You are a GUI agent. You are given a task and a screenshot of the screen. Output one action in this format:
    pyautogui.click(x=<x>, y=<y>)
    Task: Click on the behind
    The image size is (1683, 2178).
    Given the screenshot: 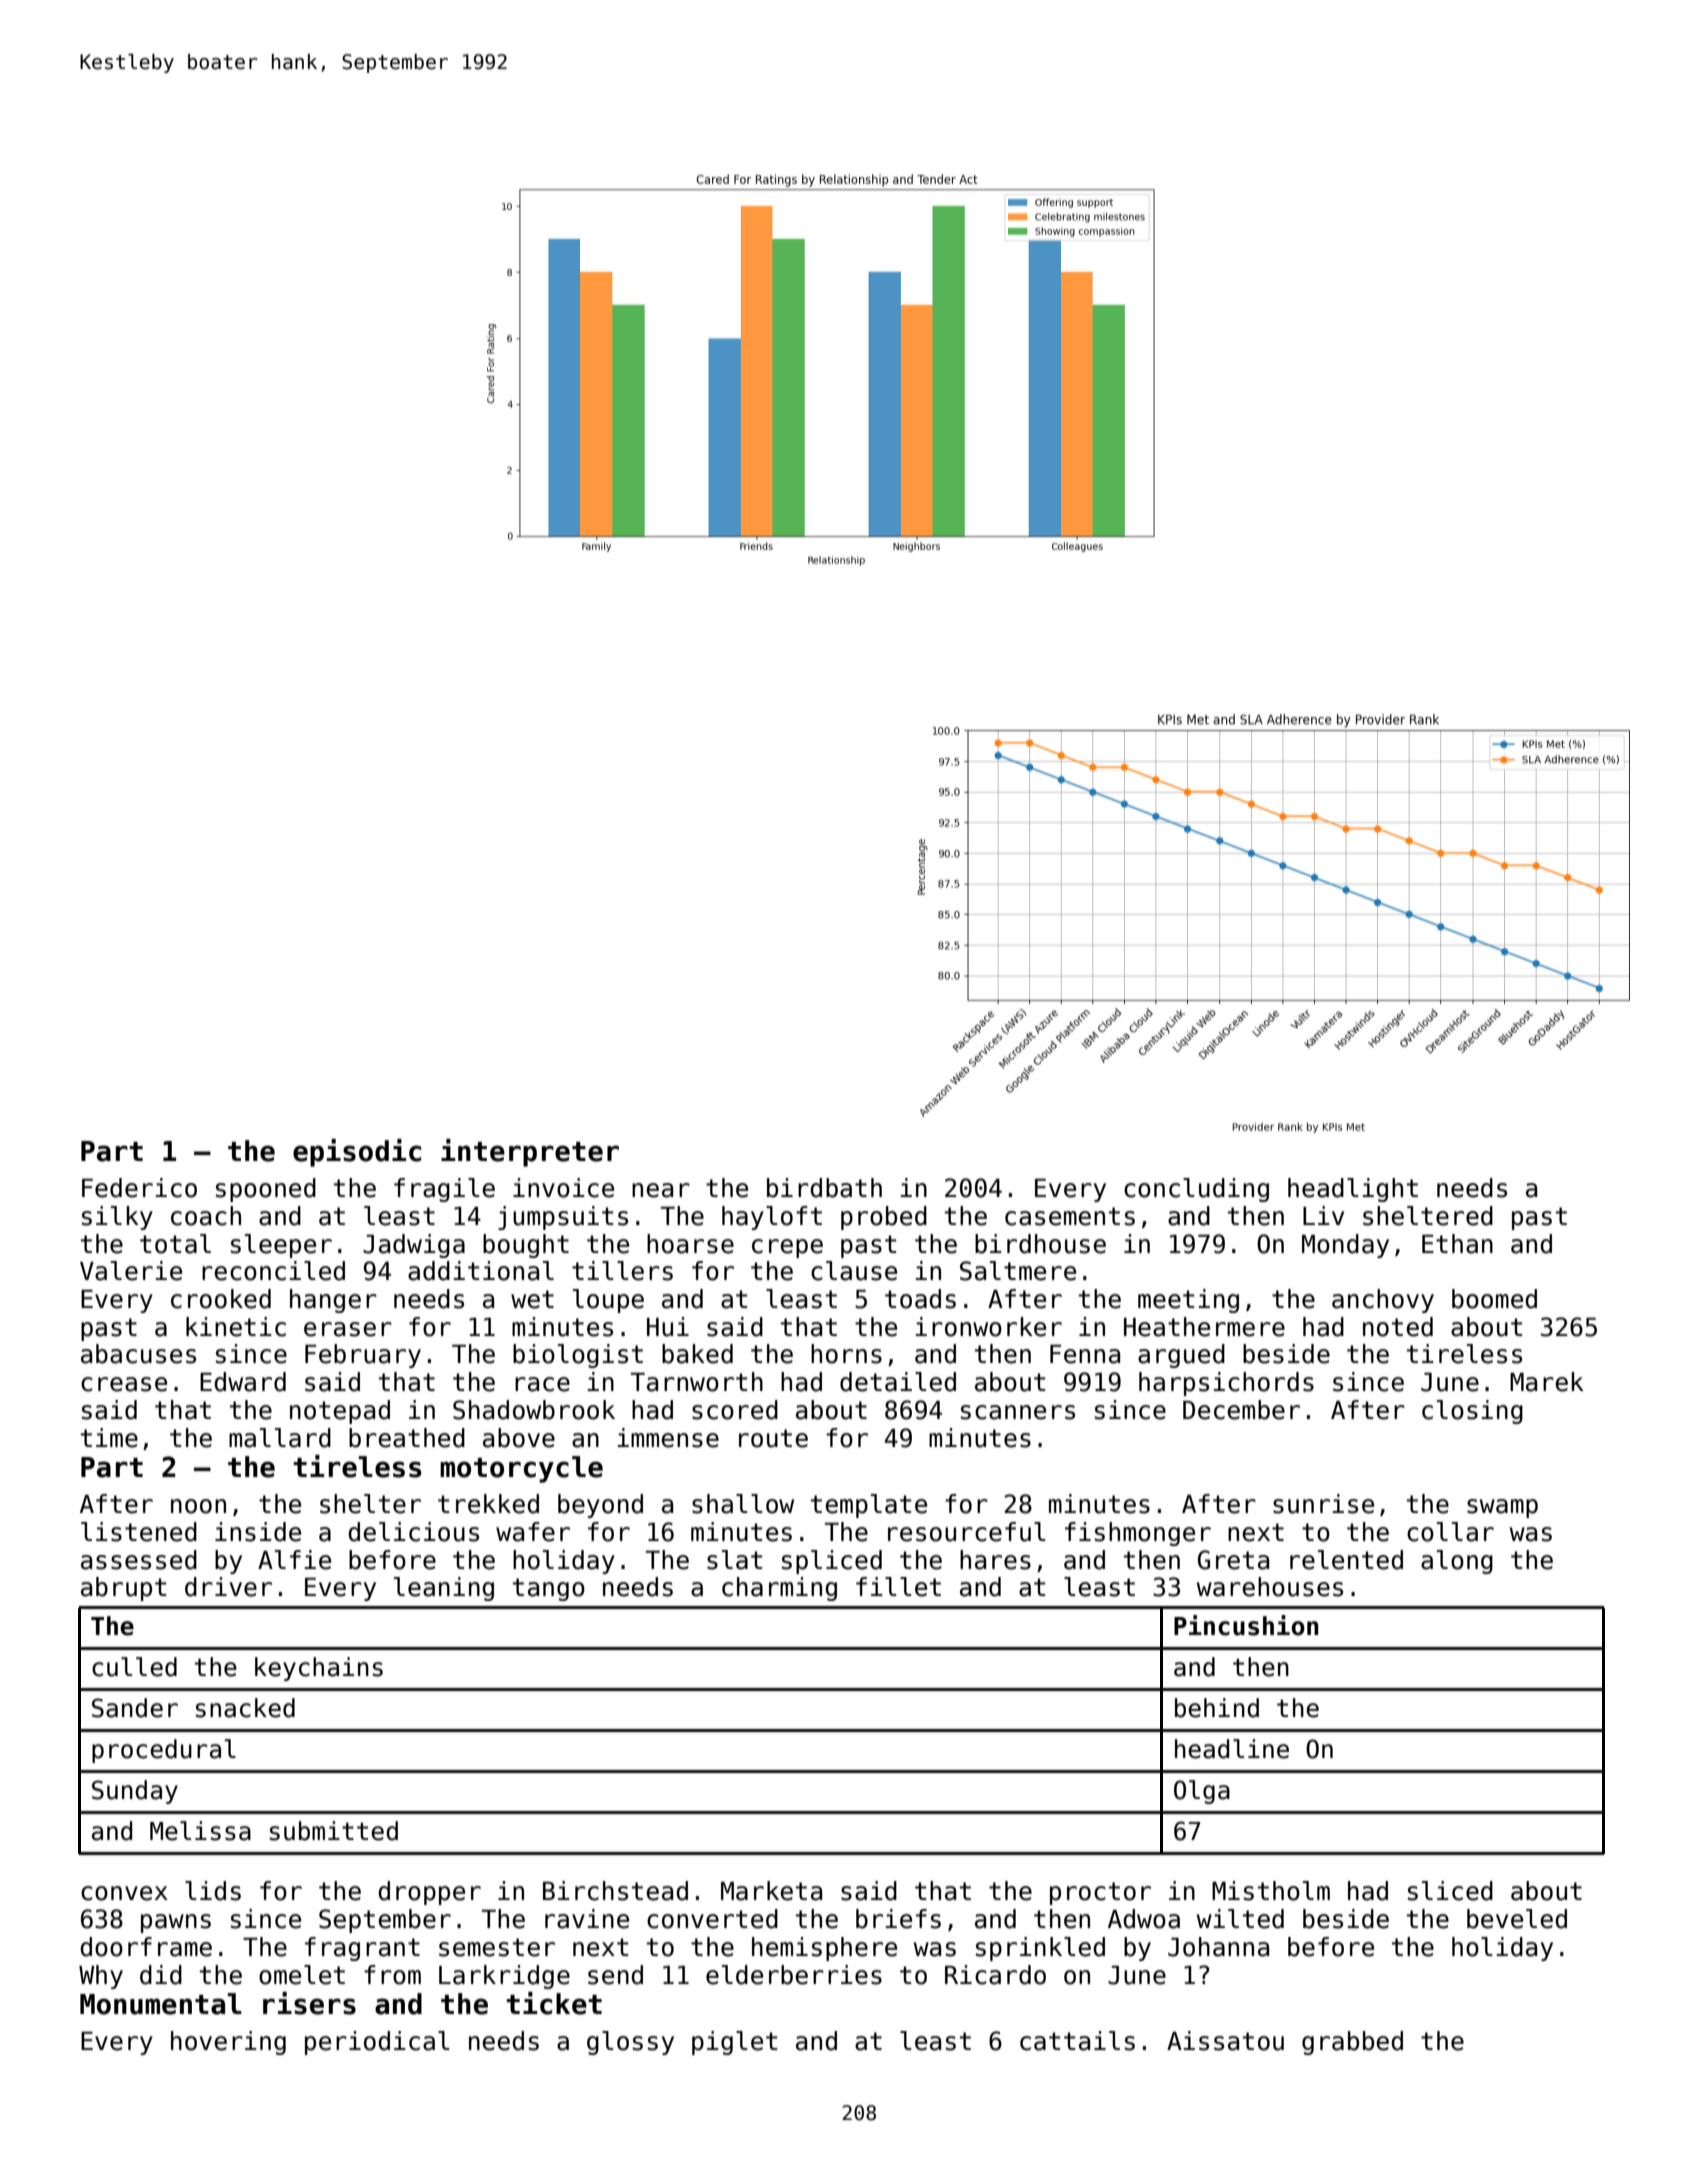 What is the action you would take?
    pyautogui.click(x=1217, y=1708)
